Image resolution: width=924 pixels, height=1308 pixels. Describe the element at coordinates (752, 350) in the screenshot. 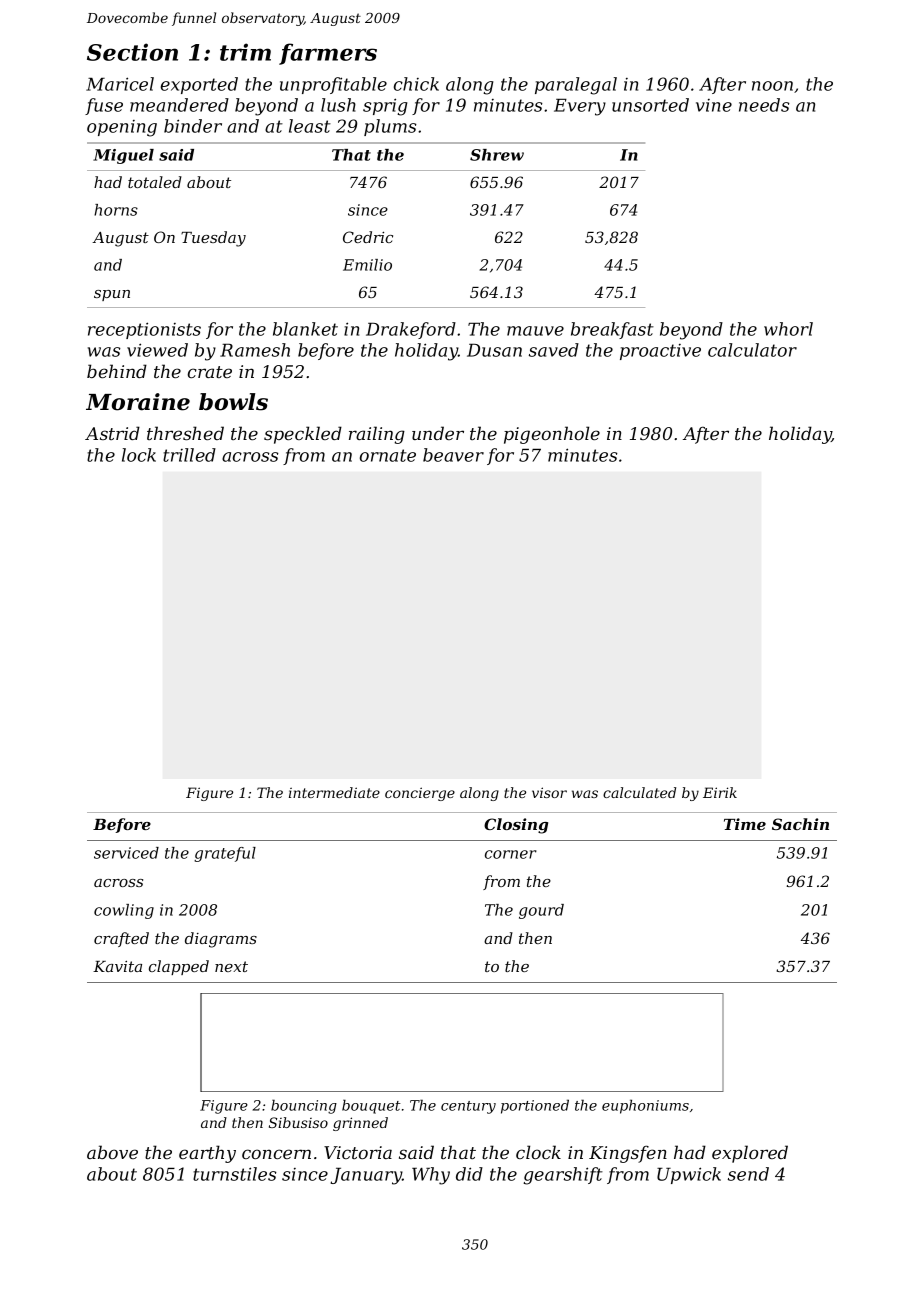

I see `calculator` at that location.
